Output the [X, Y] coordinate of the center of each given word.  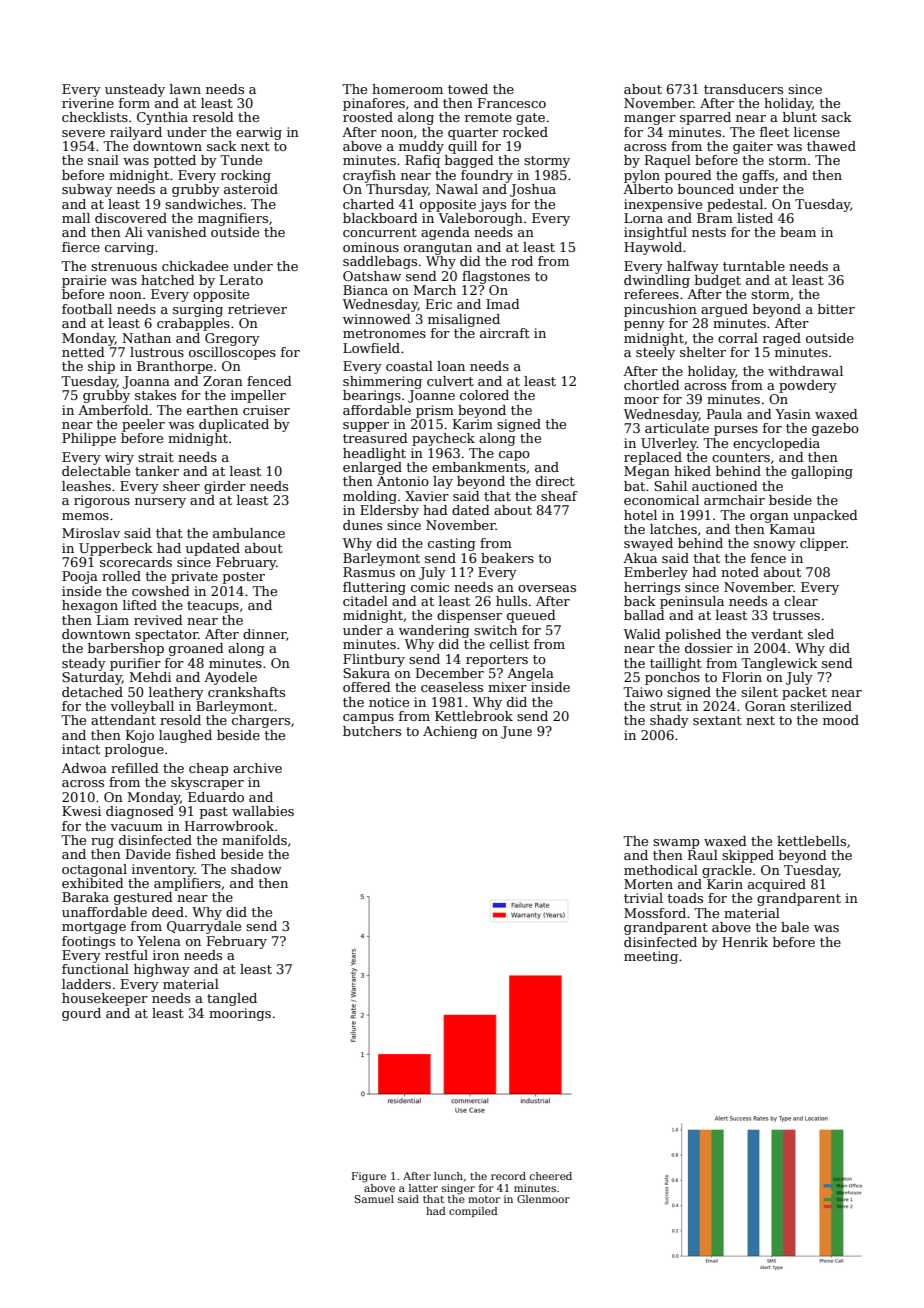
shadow [256, 869]
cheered [551, 1176]
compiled [473, 1212]
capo [514, 456]
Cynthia [162, 118]
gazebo [835, 429]
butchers [372, 731]
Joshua [533, 190]
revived [158, 620]
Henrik [745, 942]
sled [821, 634]
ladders [86, 984]
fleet [774, 132]
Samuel [374, 1199]
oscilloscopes [232, 353]
